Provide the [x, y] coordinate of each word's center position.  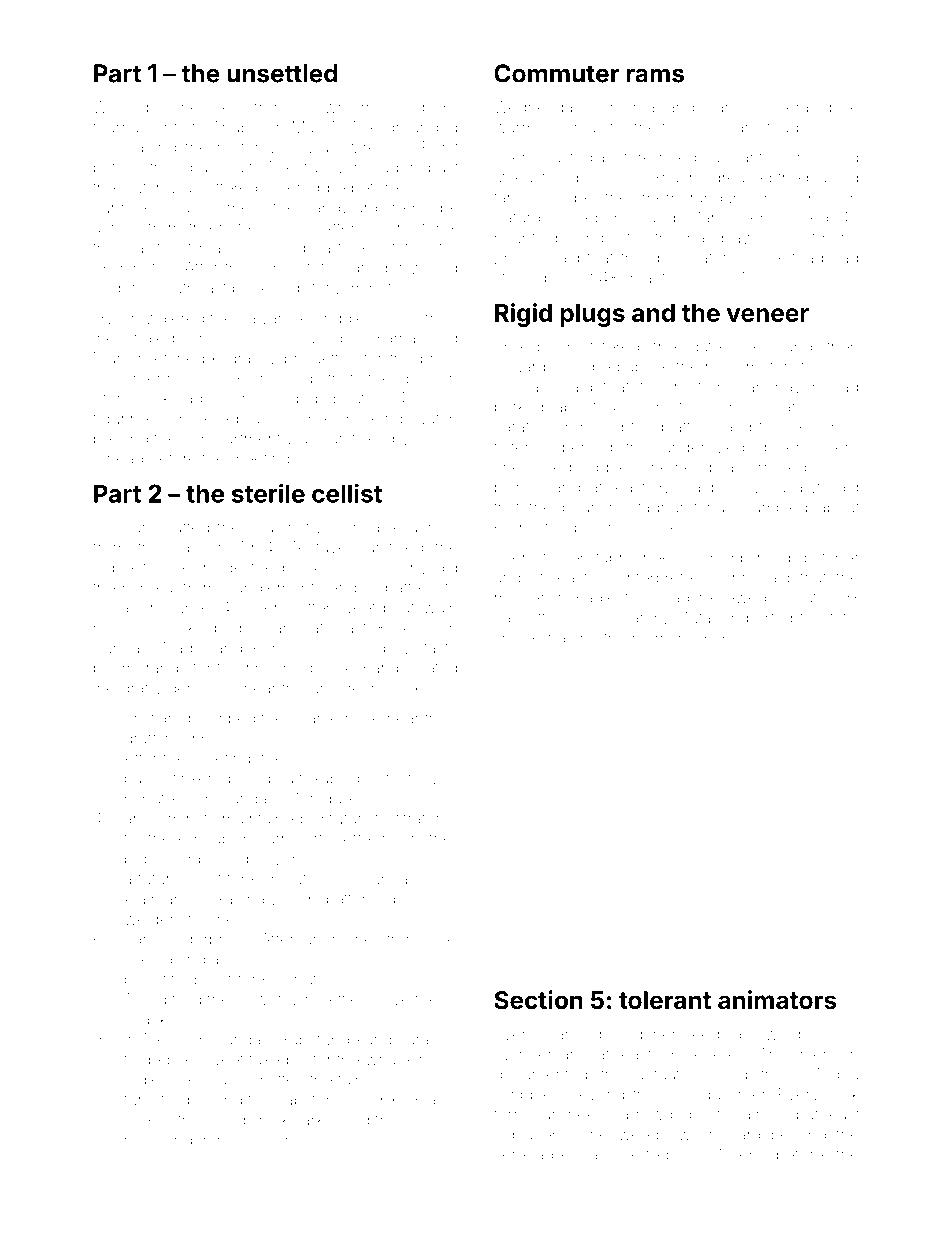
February [250, 420]
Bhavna [679, 177]
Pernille [280, 647]
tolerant [665, 1000]
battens [412, 587]
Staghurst [663, 509]
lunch [320, 939]
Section [538, 1000]
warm [514, 129]
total [844, 618]
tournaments [139, 128]
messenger [166, 1143]
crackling [370, 420]
